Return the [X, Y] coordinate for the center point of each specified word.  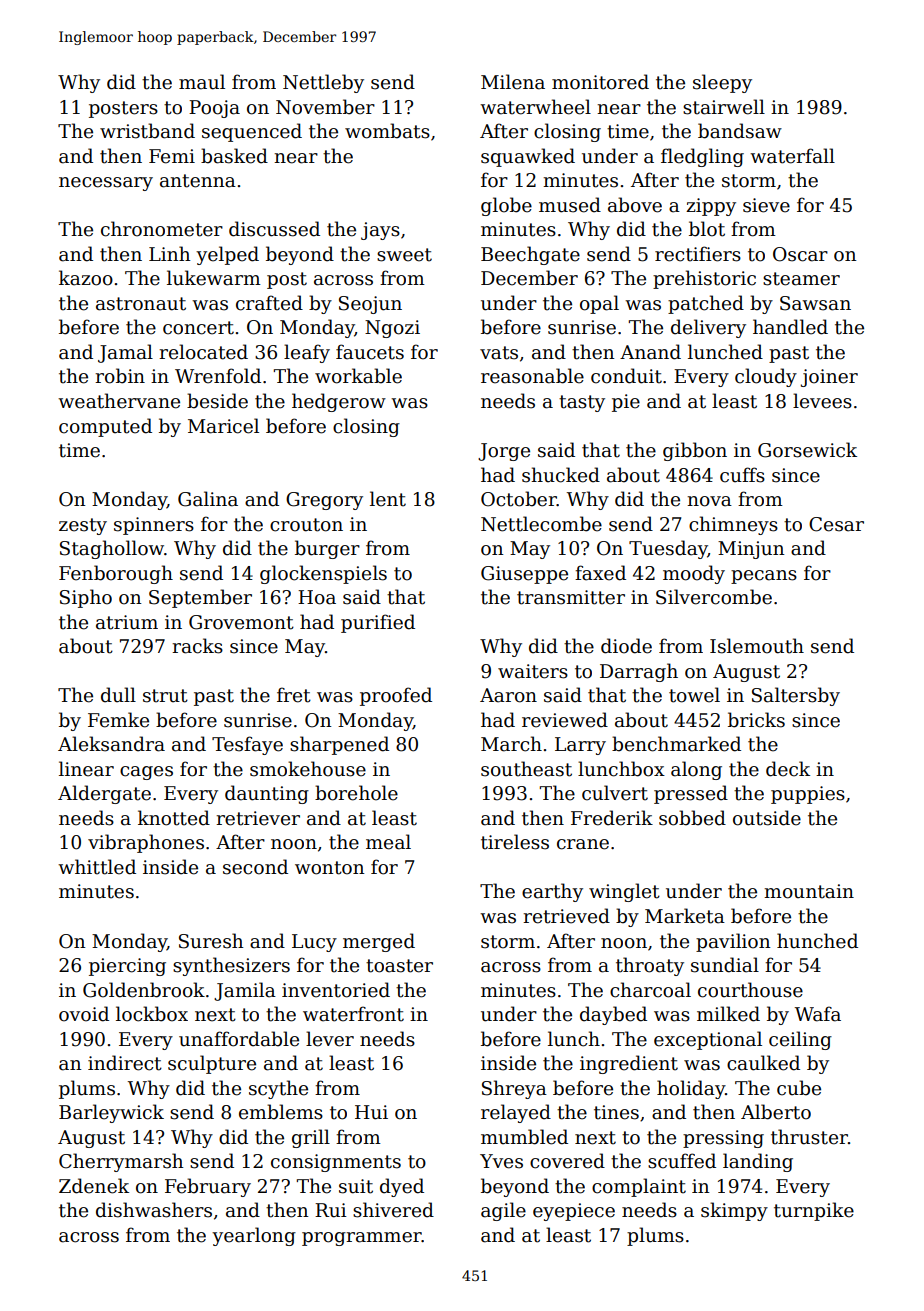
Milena [513, 82]
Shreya [514, 1089]
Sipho [86, 598]
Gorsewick [807, 450]
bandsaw [740, 131]
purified [378, 623]
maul [202, 82]
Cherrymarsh [121, 1162]
